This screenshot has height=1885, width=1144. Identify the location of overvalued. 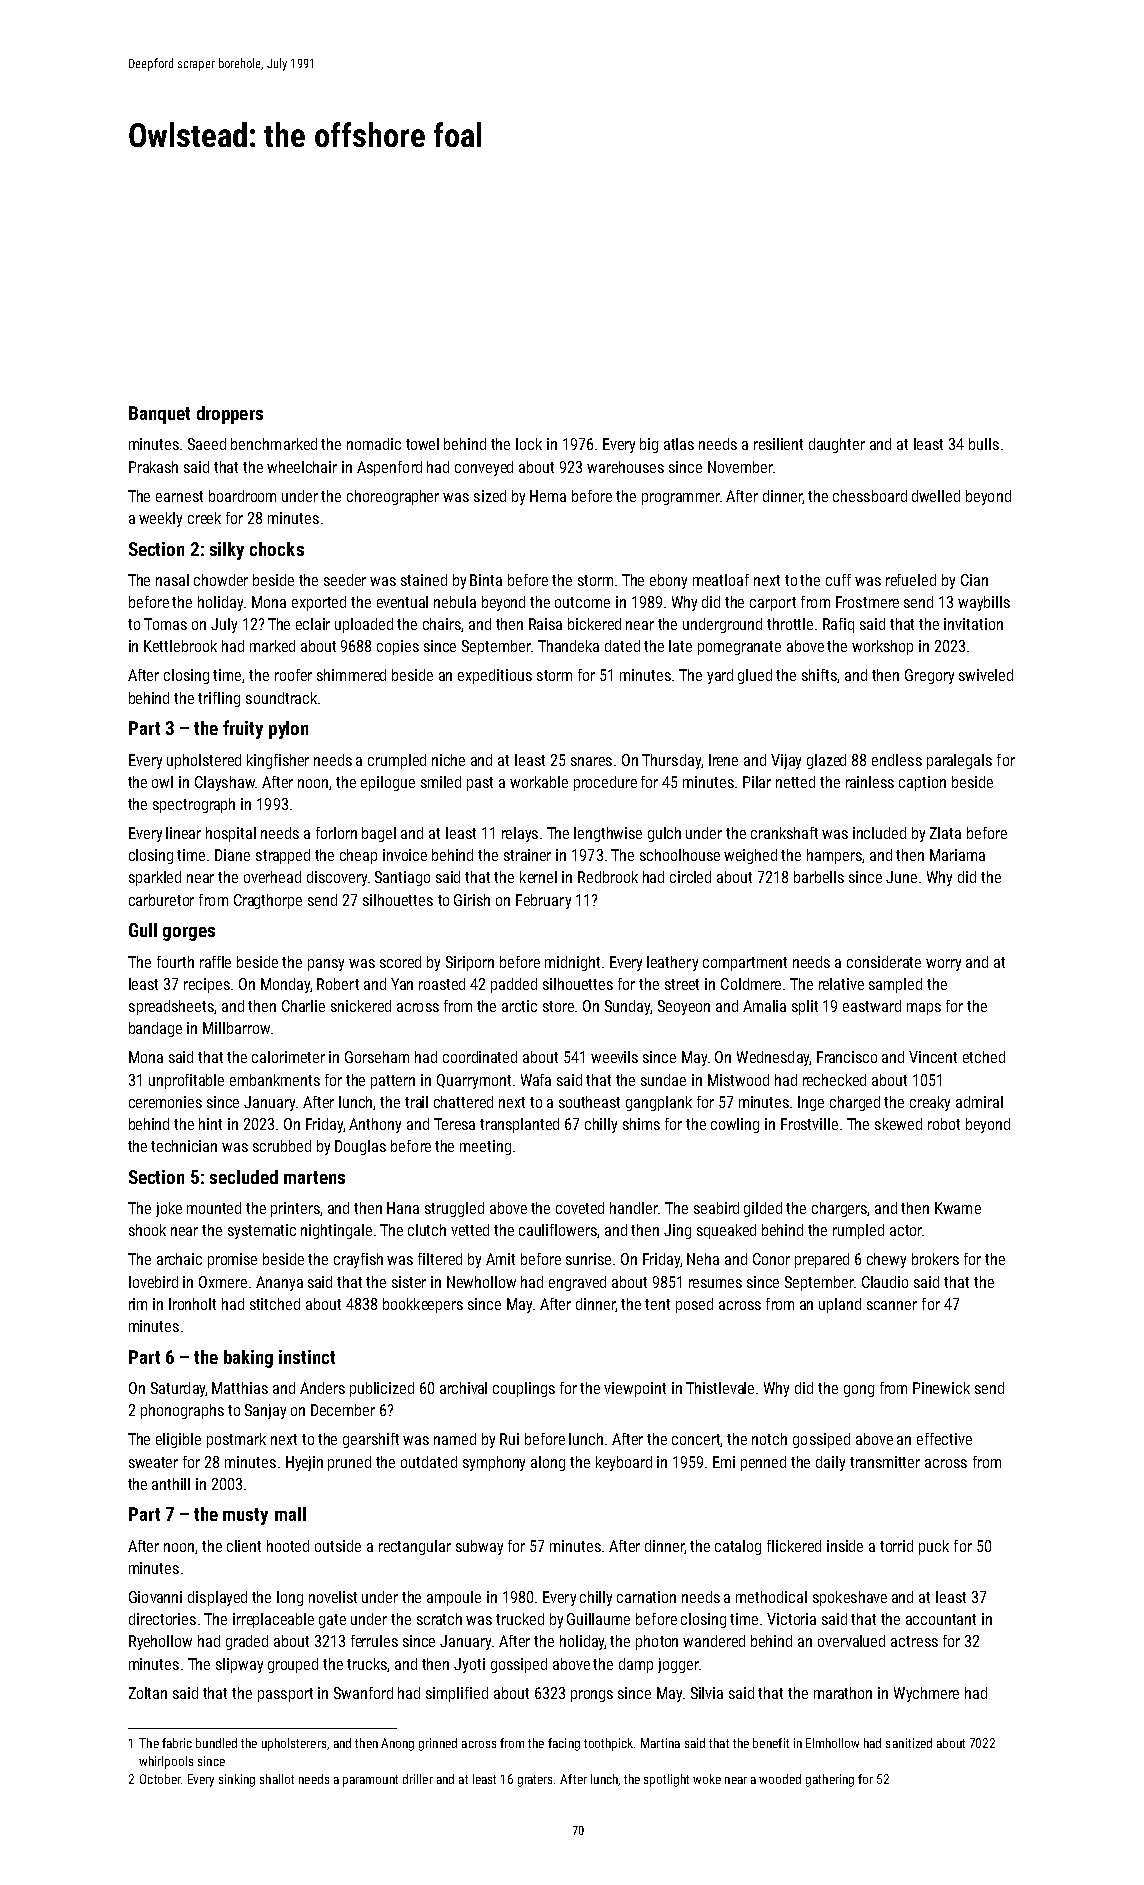
(851, 1641).
